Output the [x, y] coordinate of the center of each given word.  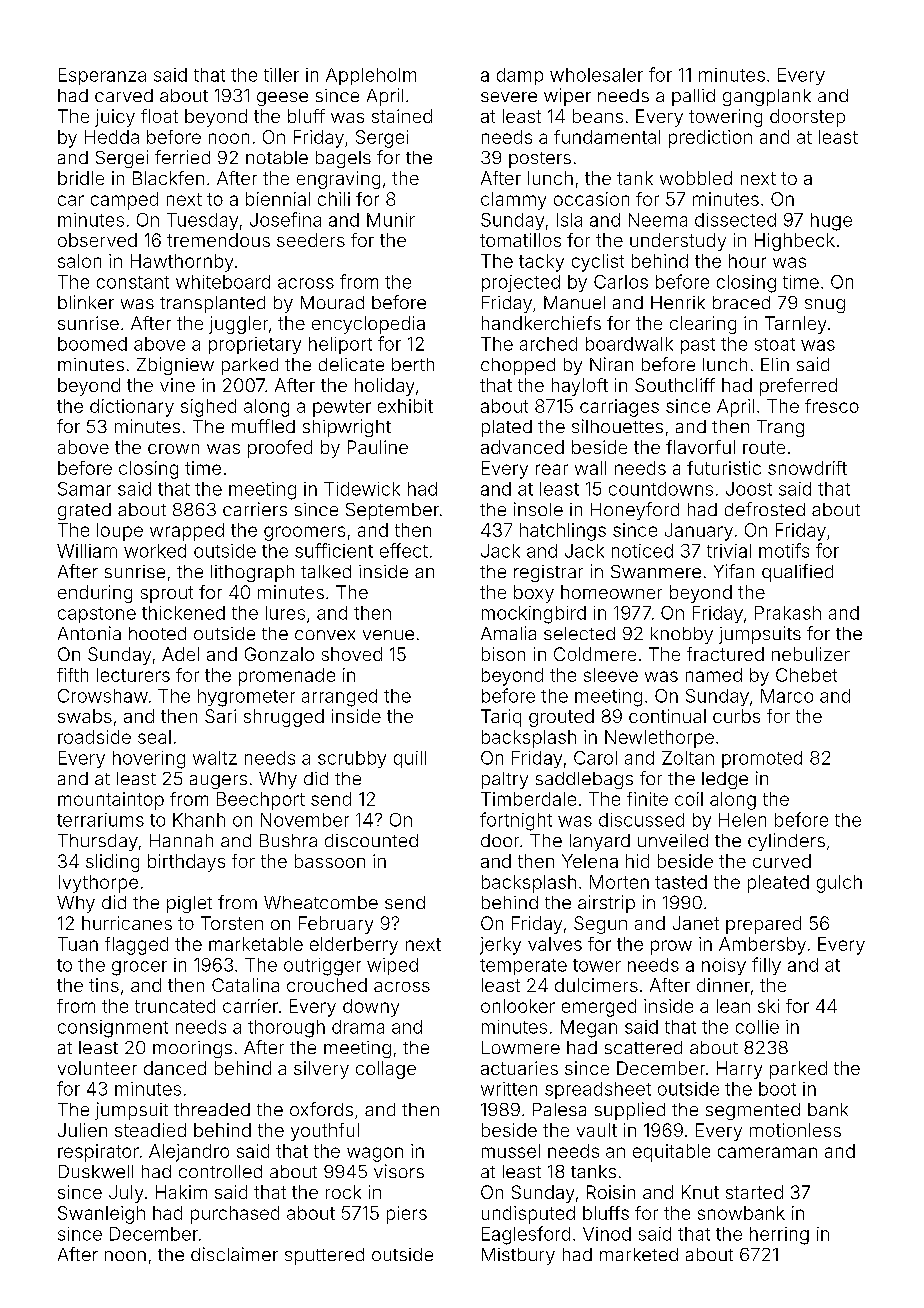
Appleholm [371, 76]
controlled [220, 1171]
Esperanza [102, 76]
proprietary [255, 345]
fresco [832, 406]
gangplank [767, 97]
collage [386, 1070]
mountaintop [111, 801]
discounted [371, 840]
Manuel [574, 302]
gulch [839, 884]
